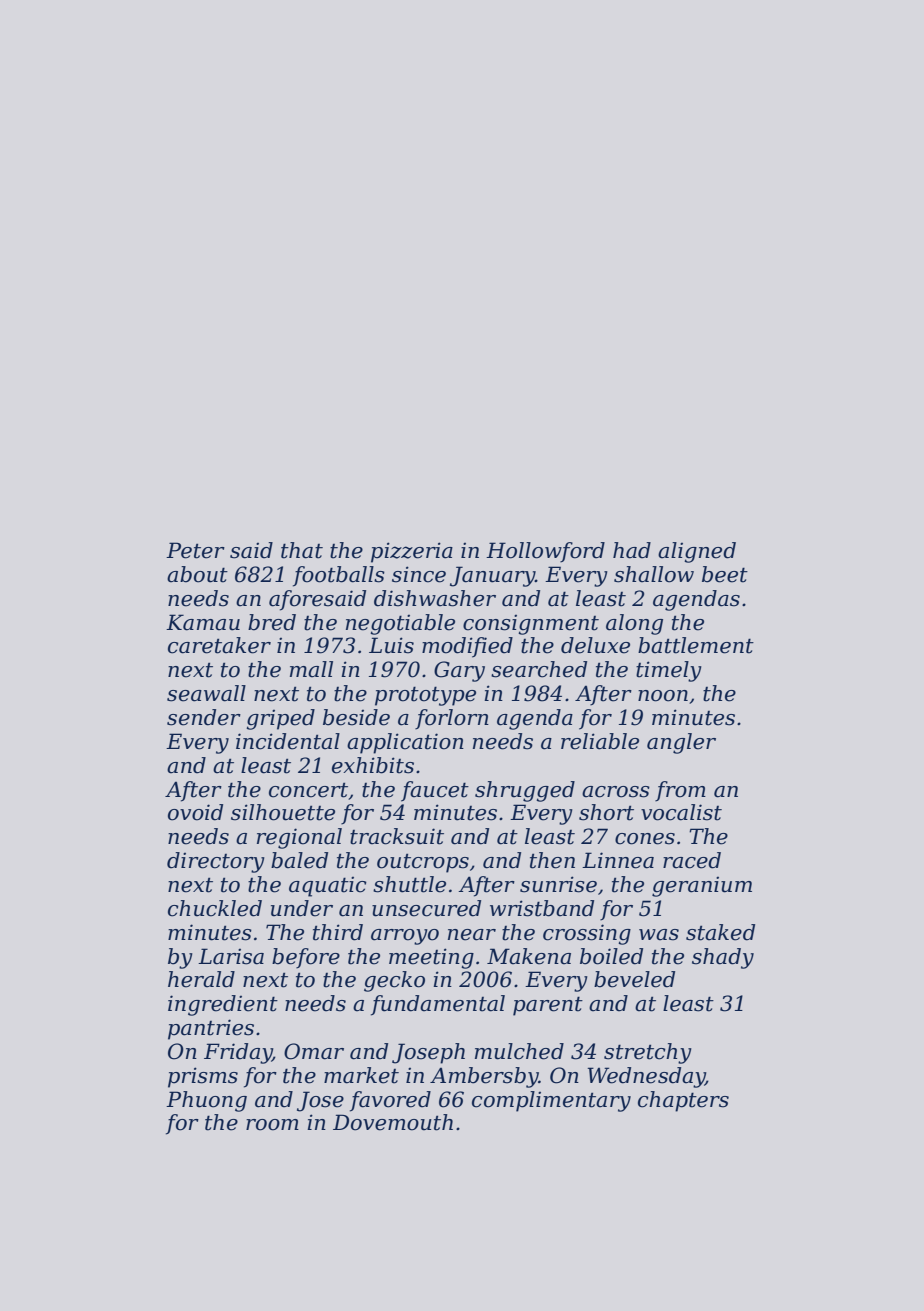 Image resolution: width=924 pixels, height=1311 pixels. Describe the element at coordinates (423, 863) in the screenshot. I see `outcrops` at that location.
